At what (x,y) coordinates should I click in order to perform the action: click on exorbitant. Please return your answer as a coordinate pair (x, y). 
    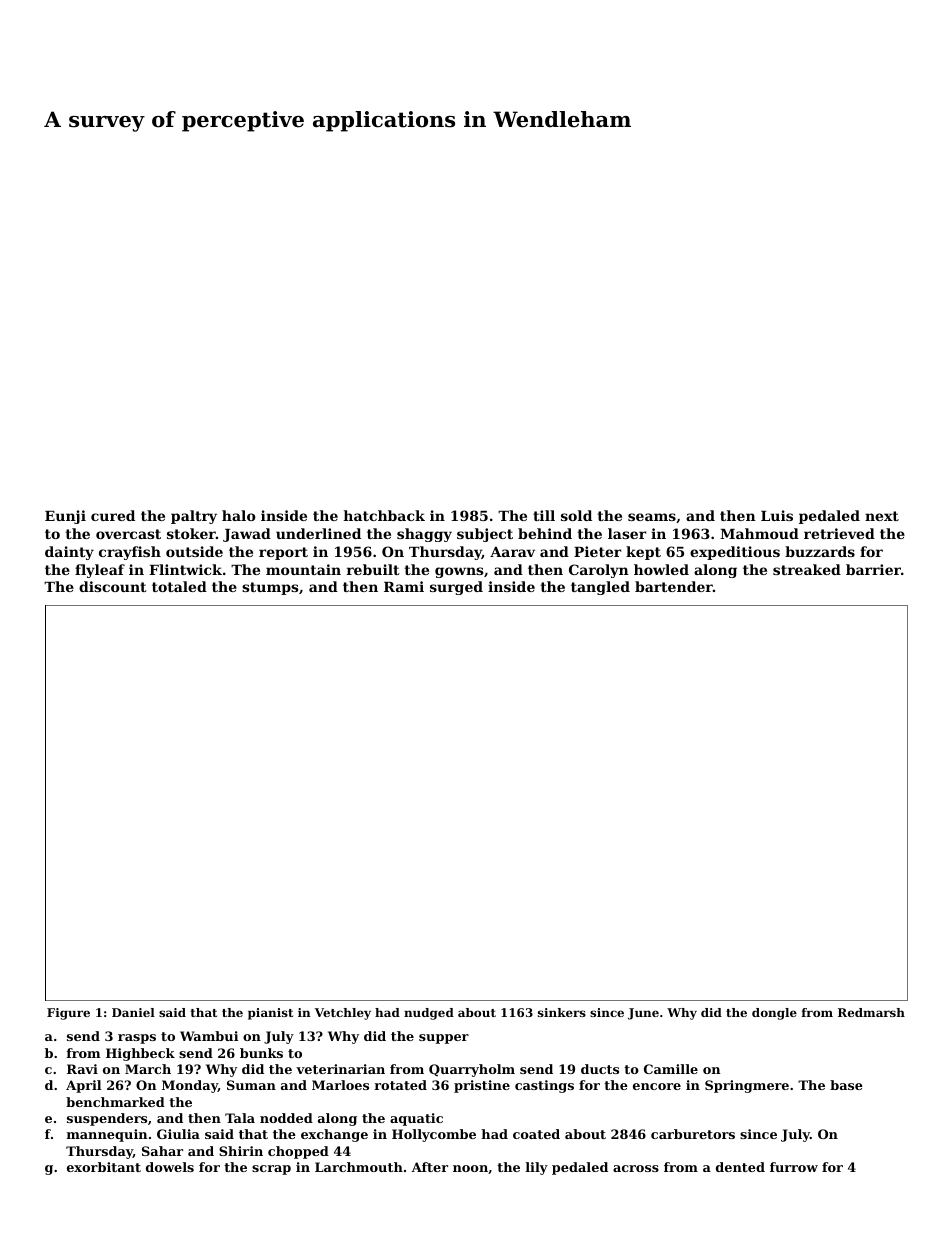
    Looking at the image, I should click on (104, 1167).
